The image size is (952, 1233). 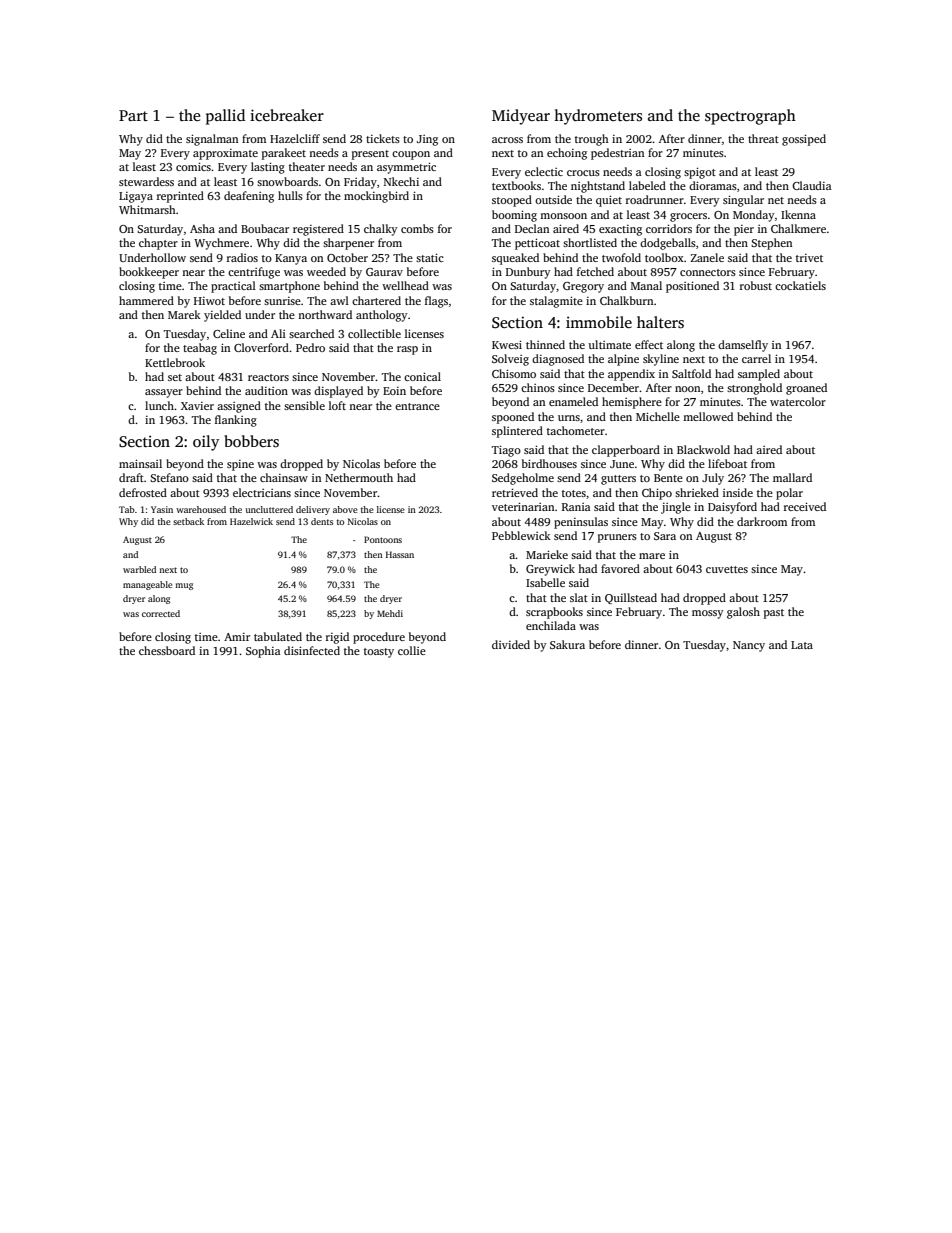 What do you see at coordinates (133, 115) in the document?
I see `Part` at bounding box center [133, 115].
